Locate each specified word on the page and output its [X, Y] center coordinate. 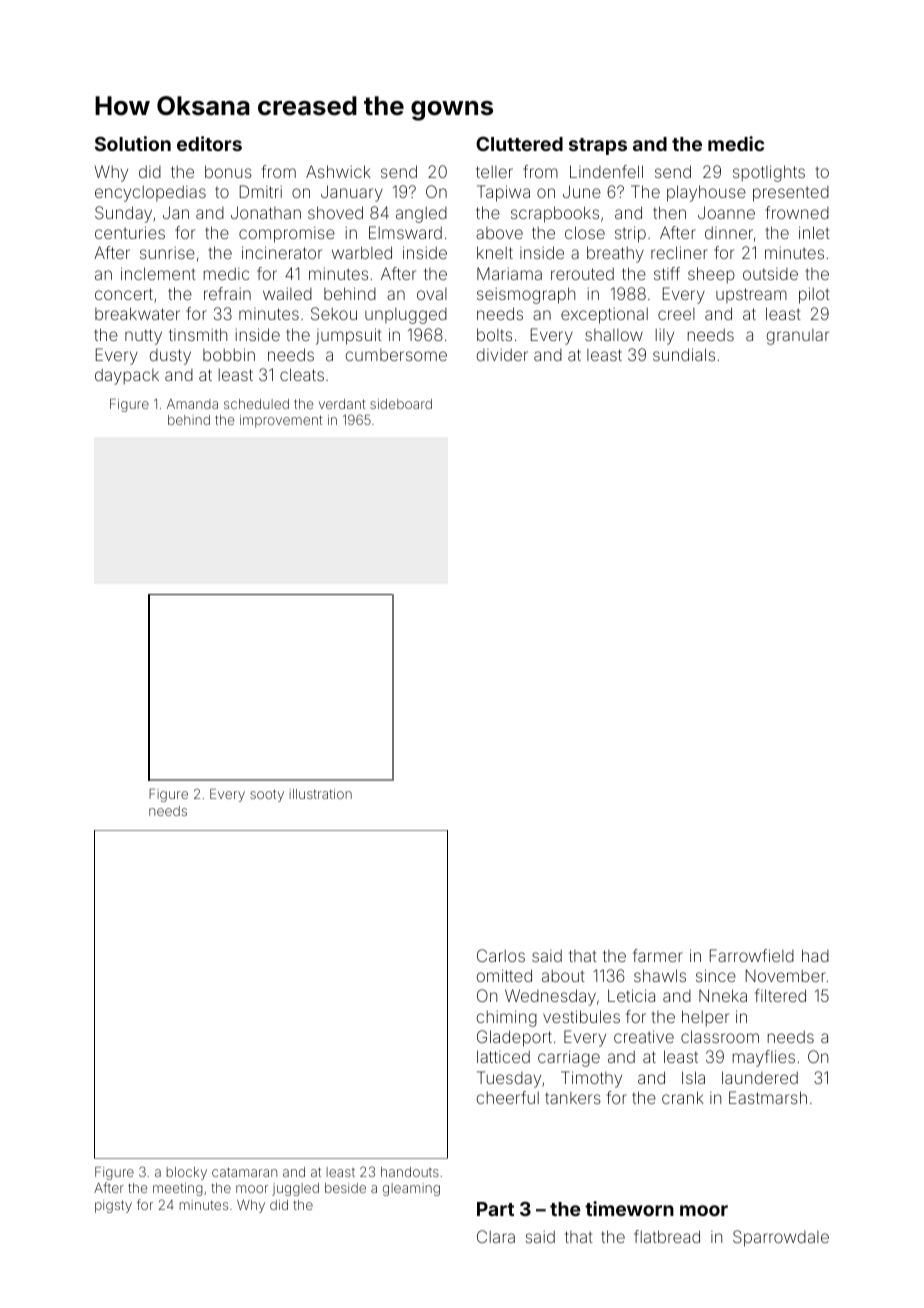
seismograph [526, 295]
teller [494, 172]
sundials [684, 354]
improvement [281, 421]
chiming [507, 1018]
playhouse [706, 193]
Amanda [192, 404]
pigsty [113, 1206]
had [815, 955]
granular [798, 337]
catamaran [244, 1172]
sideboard [401, 404]
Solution [133, 143]
